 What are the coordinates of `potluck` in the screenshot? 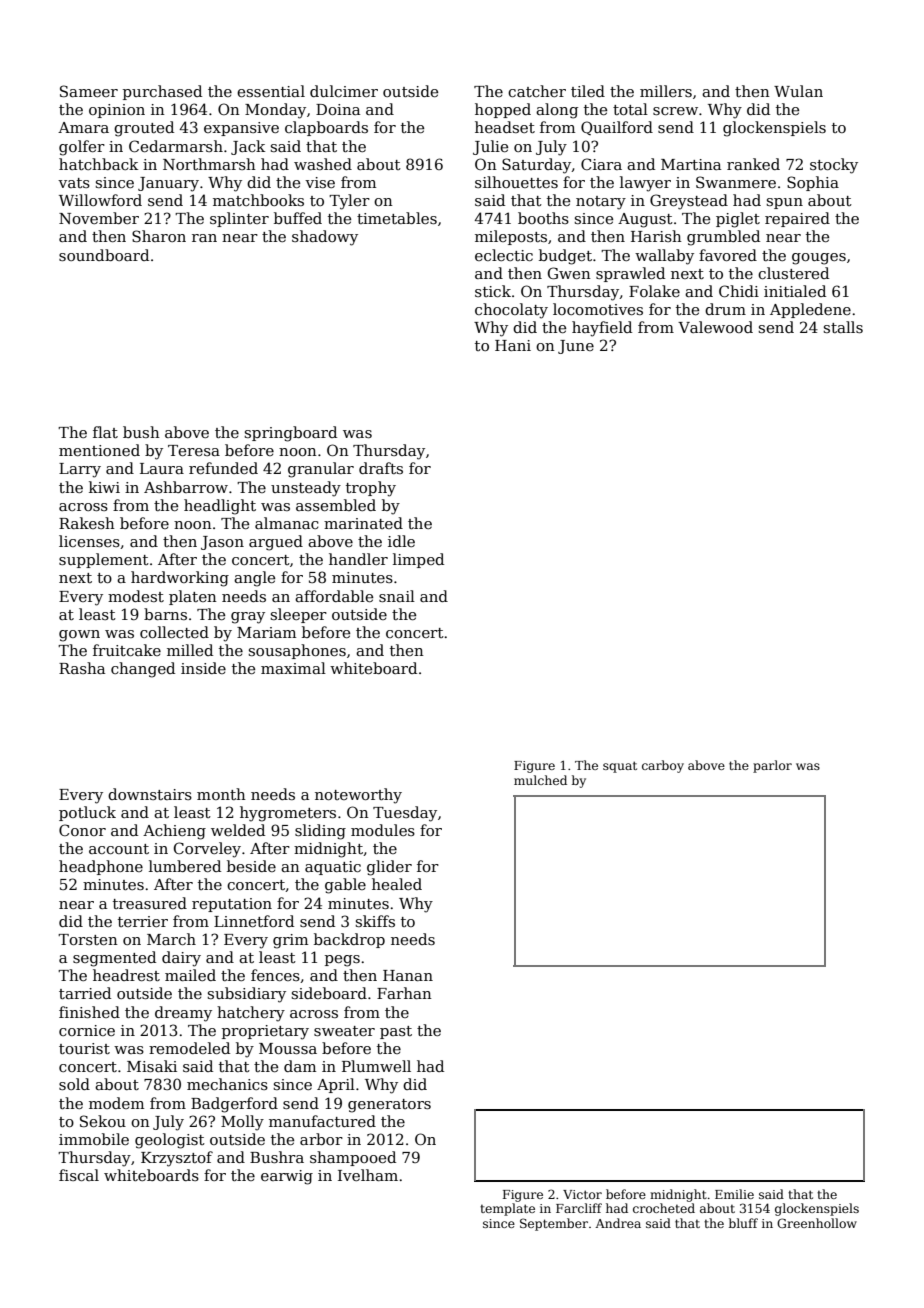 It's located at (87, 813).
